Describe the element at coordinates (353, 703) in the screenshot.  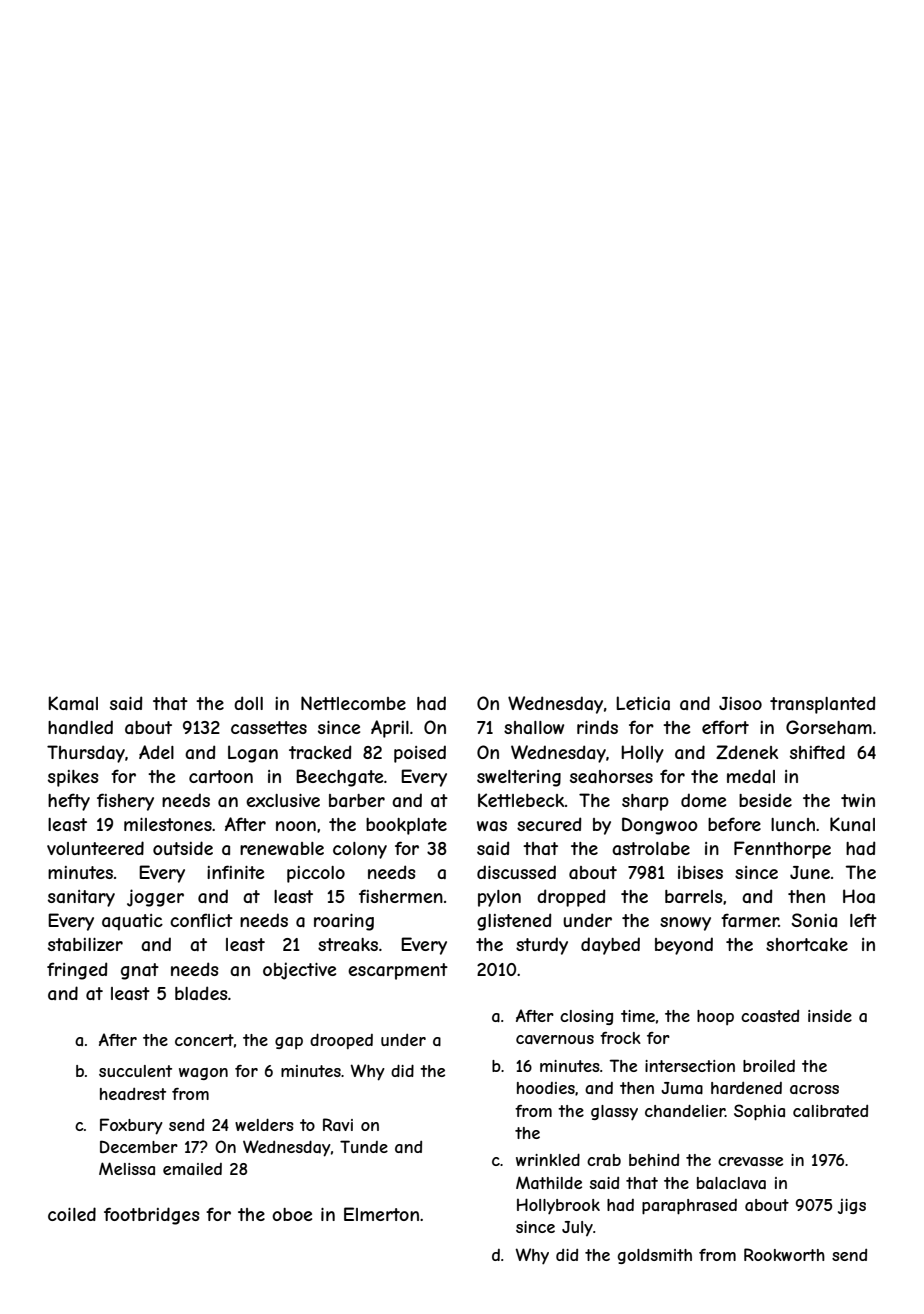
I see `Nettlecombe` at that location.
